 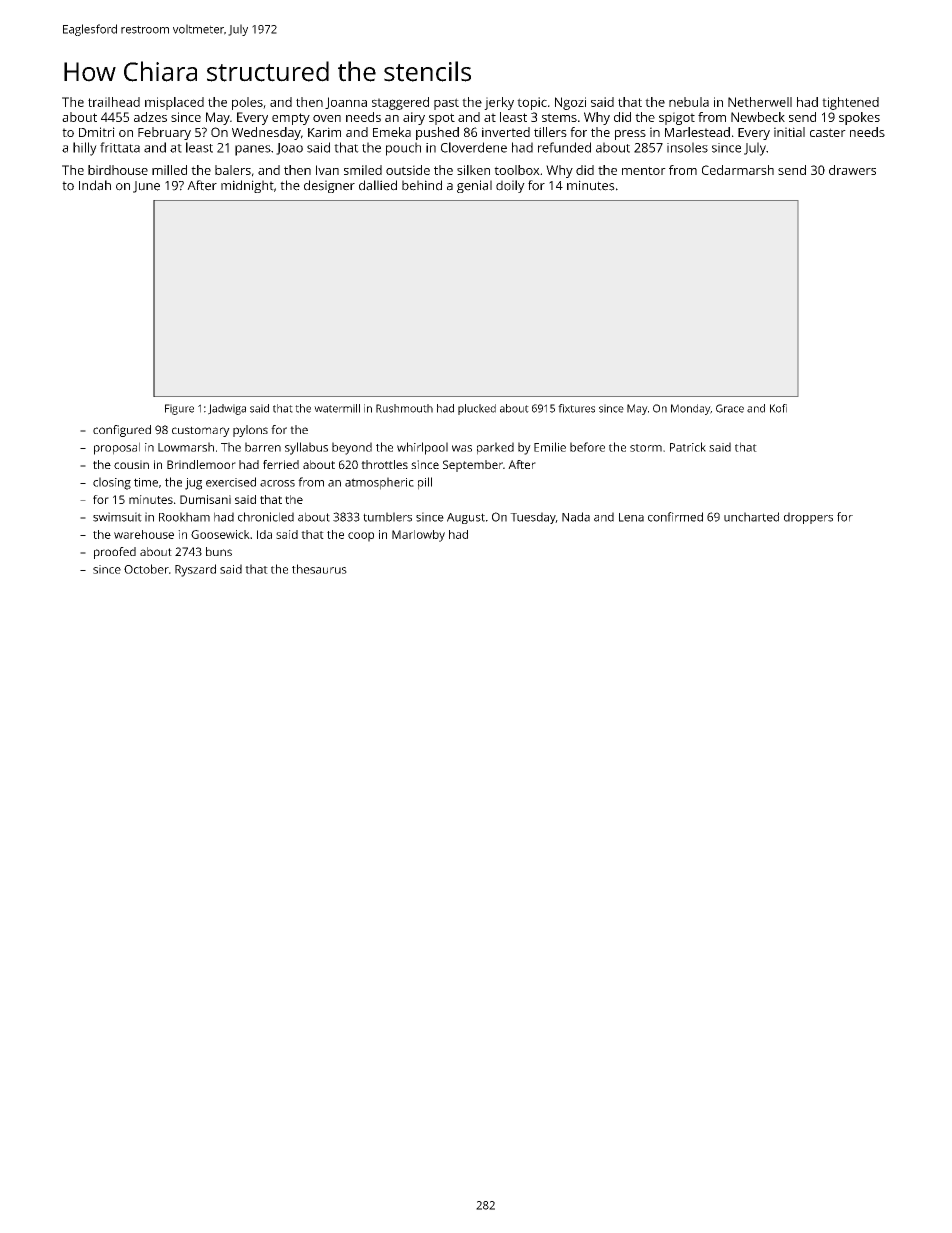 I want to click on designer, so click(x=329, y=186).
